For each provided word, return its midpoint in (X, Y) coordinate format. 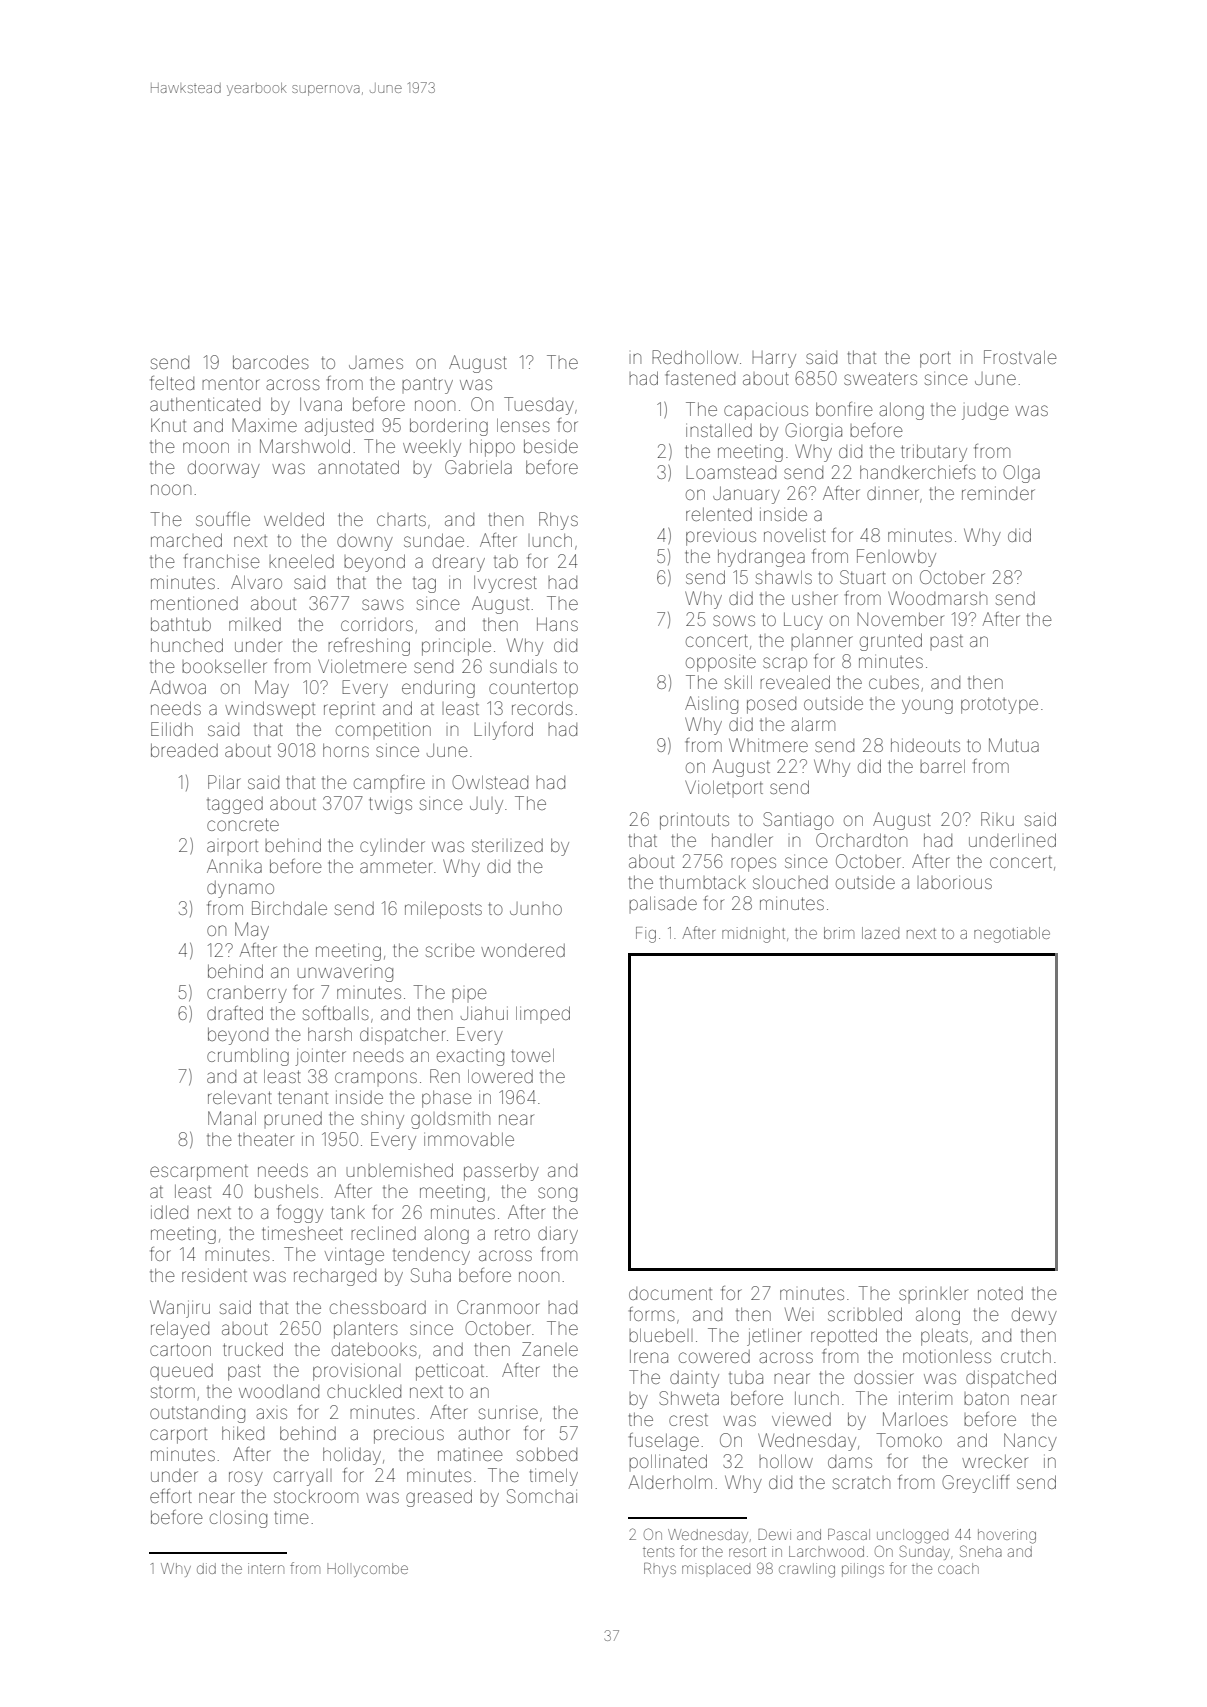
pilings (863, 1570)
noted (1000, 1293)
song (557, 1194)
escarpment (199, 1173)
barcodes (271, 362)
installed (719, 430)
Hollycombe (367, 1570)
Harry (774, 359)
